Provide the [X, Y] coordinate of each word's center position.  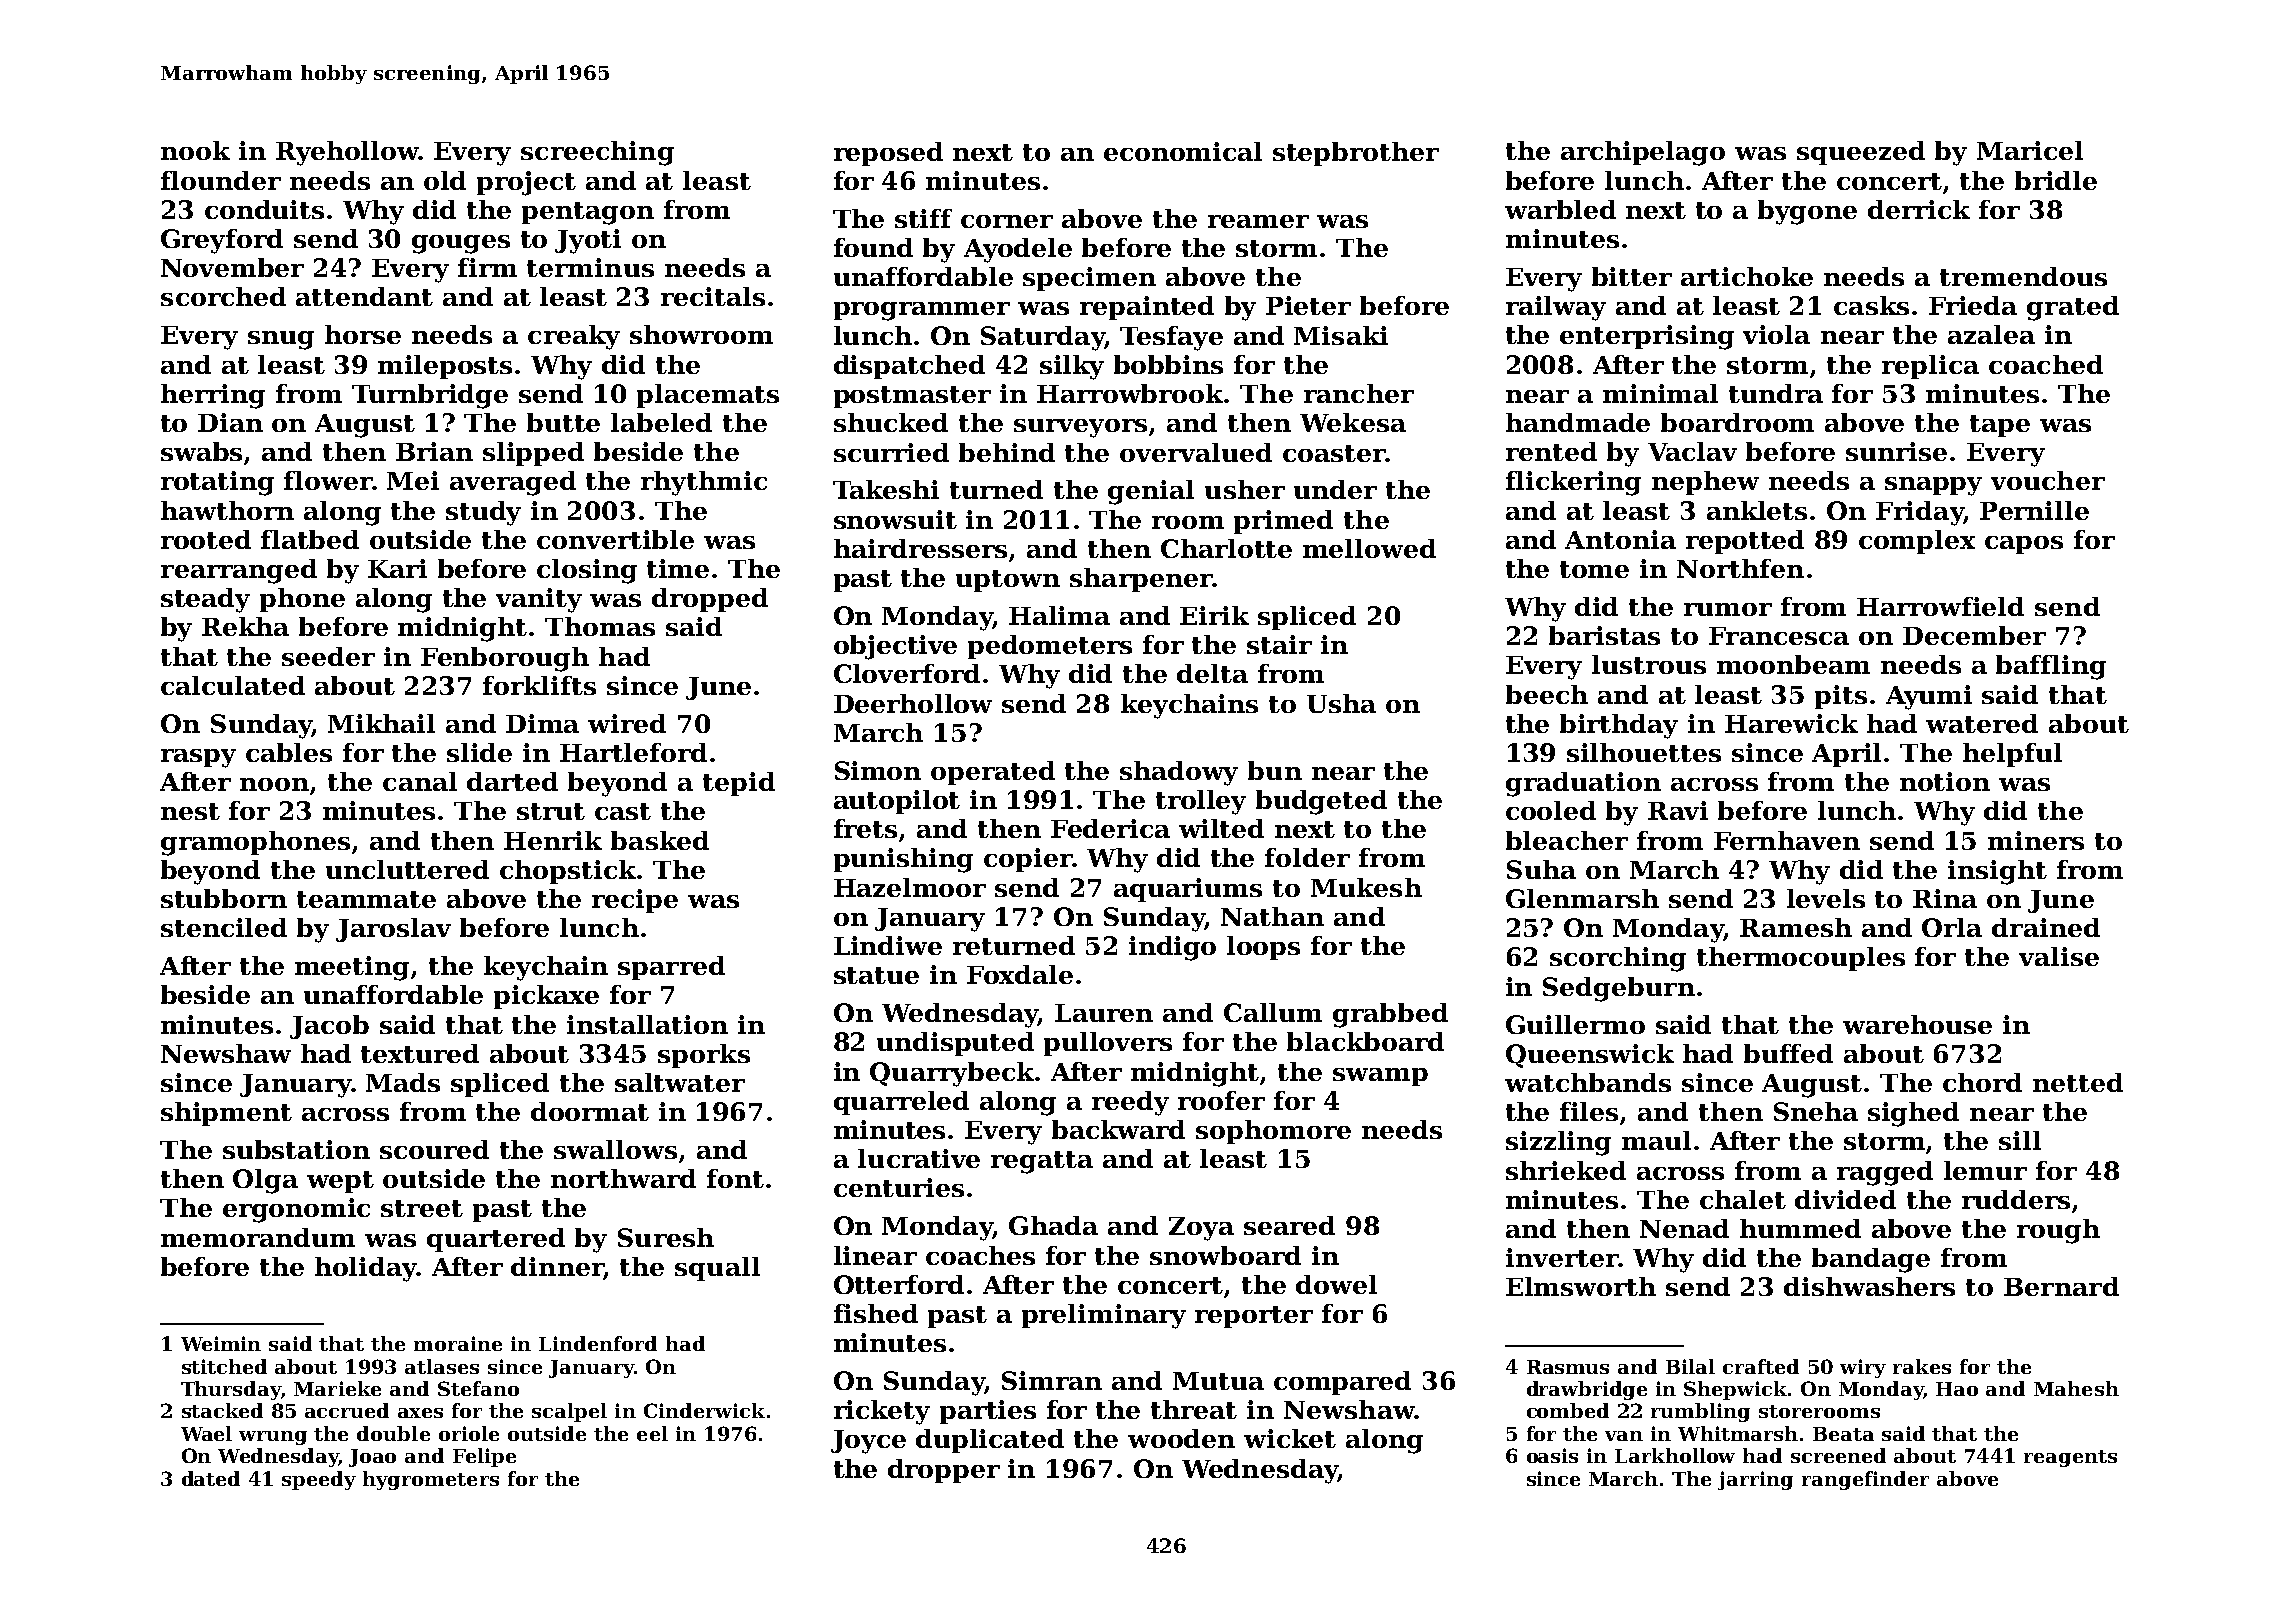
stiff [923, 218]
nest [190, 811]
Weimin [221, 1343]
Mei [413, 480]
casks [1871, 305]
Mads [403, 1082]
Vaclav [1692, 451]
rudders [2016, 1199]
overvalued [1196, 452]
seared [1289, 1225]
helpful [2012, 755]
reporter [1254, 1317]
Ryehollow [347, 153]
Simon [878, 770]
